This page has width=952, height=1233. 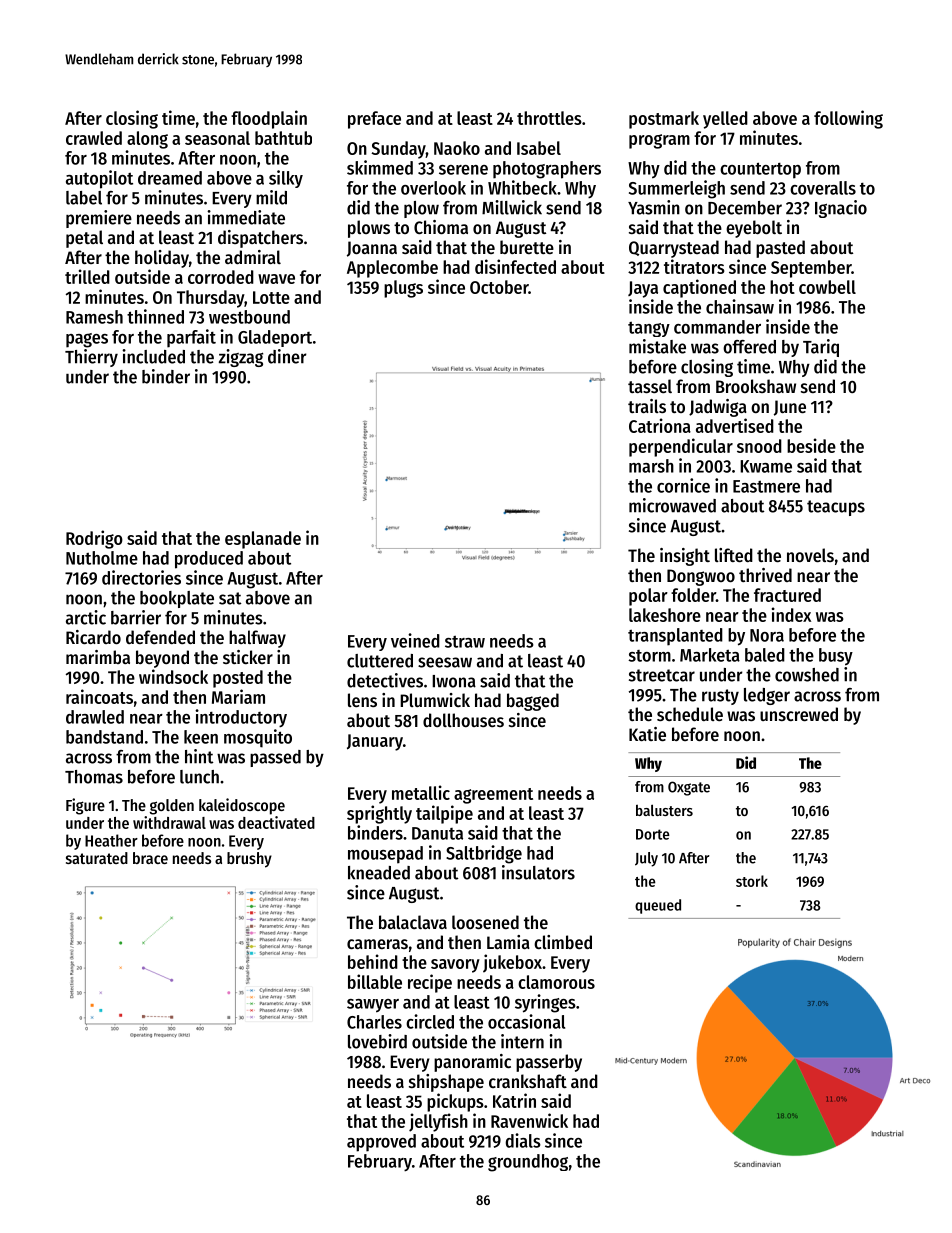 I want to click on approved, so click(x=381, y=1143).
